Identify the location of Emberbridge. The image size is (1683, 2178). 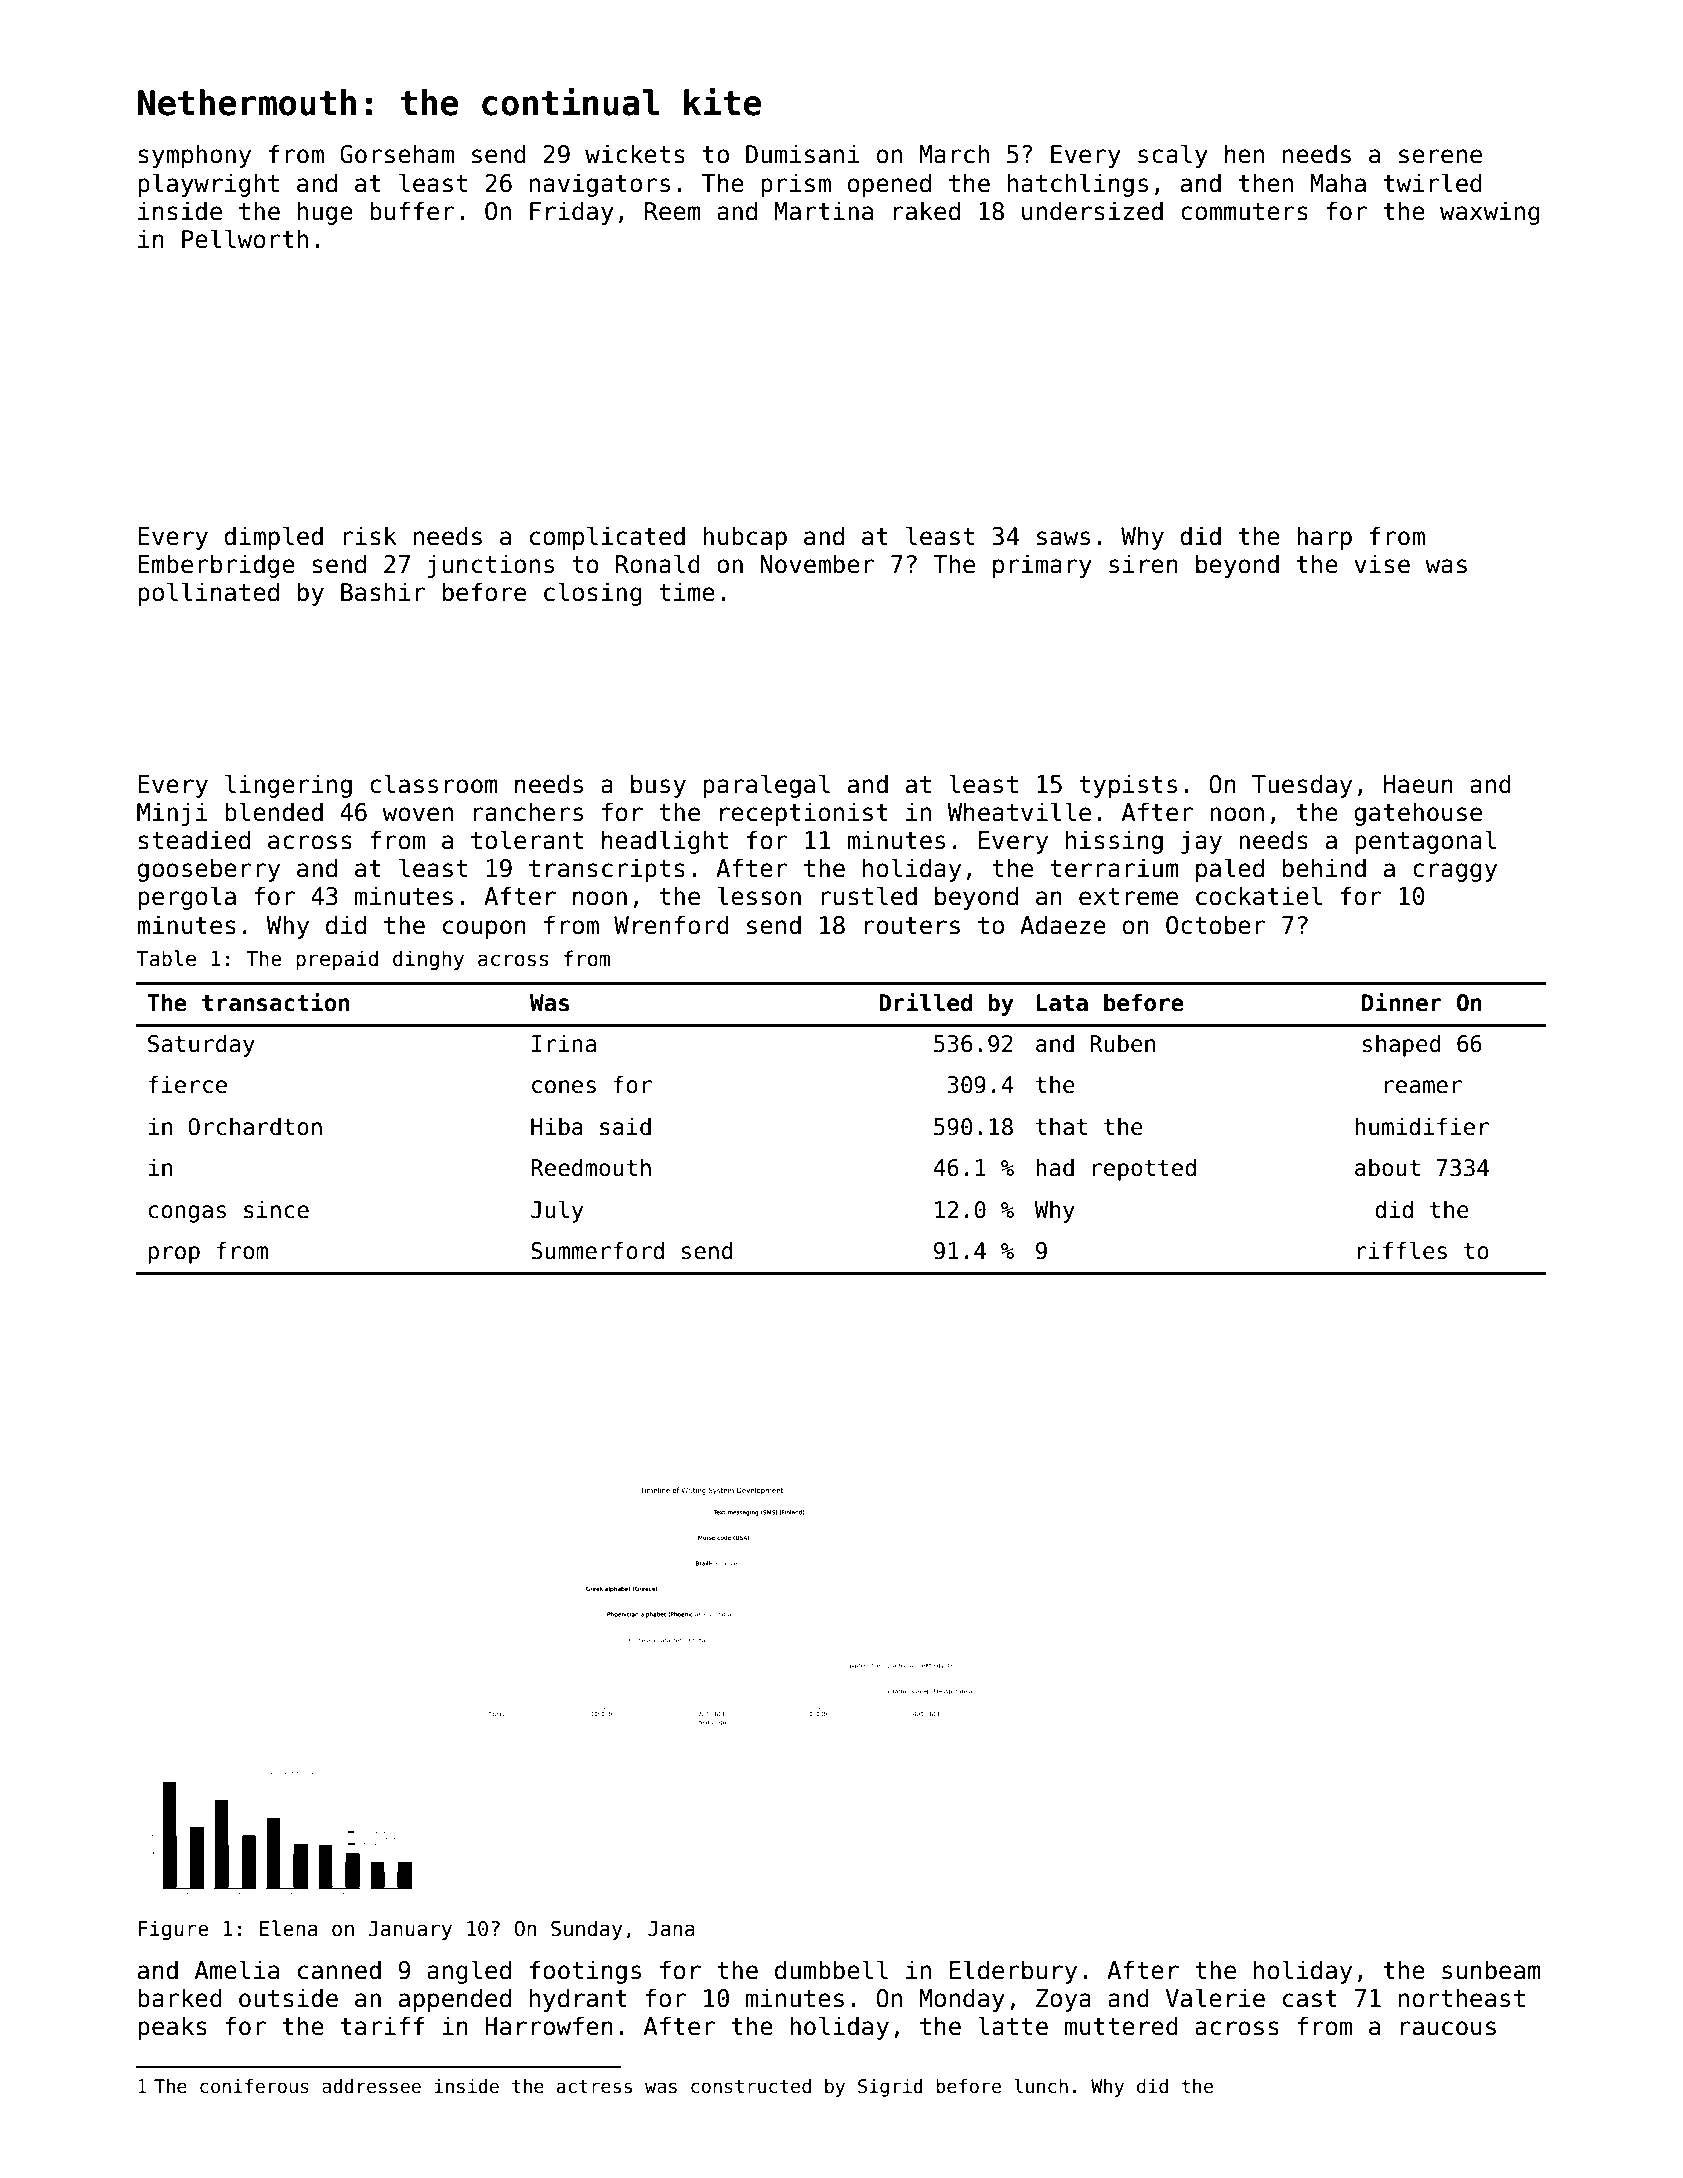
(216, 566).
